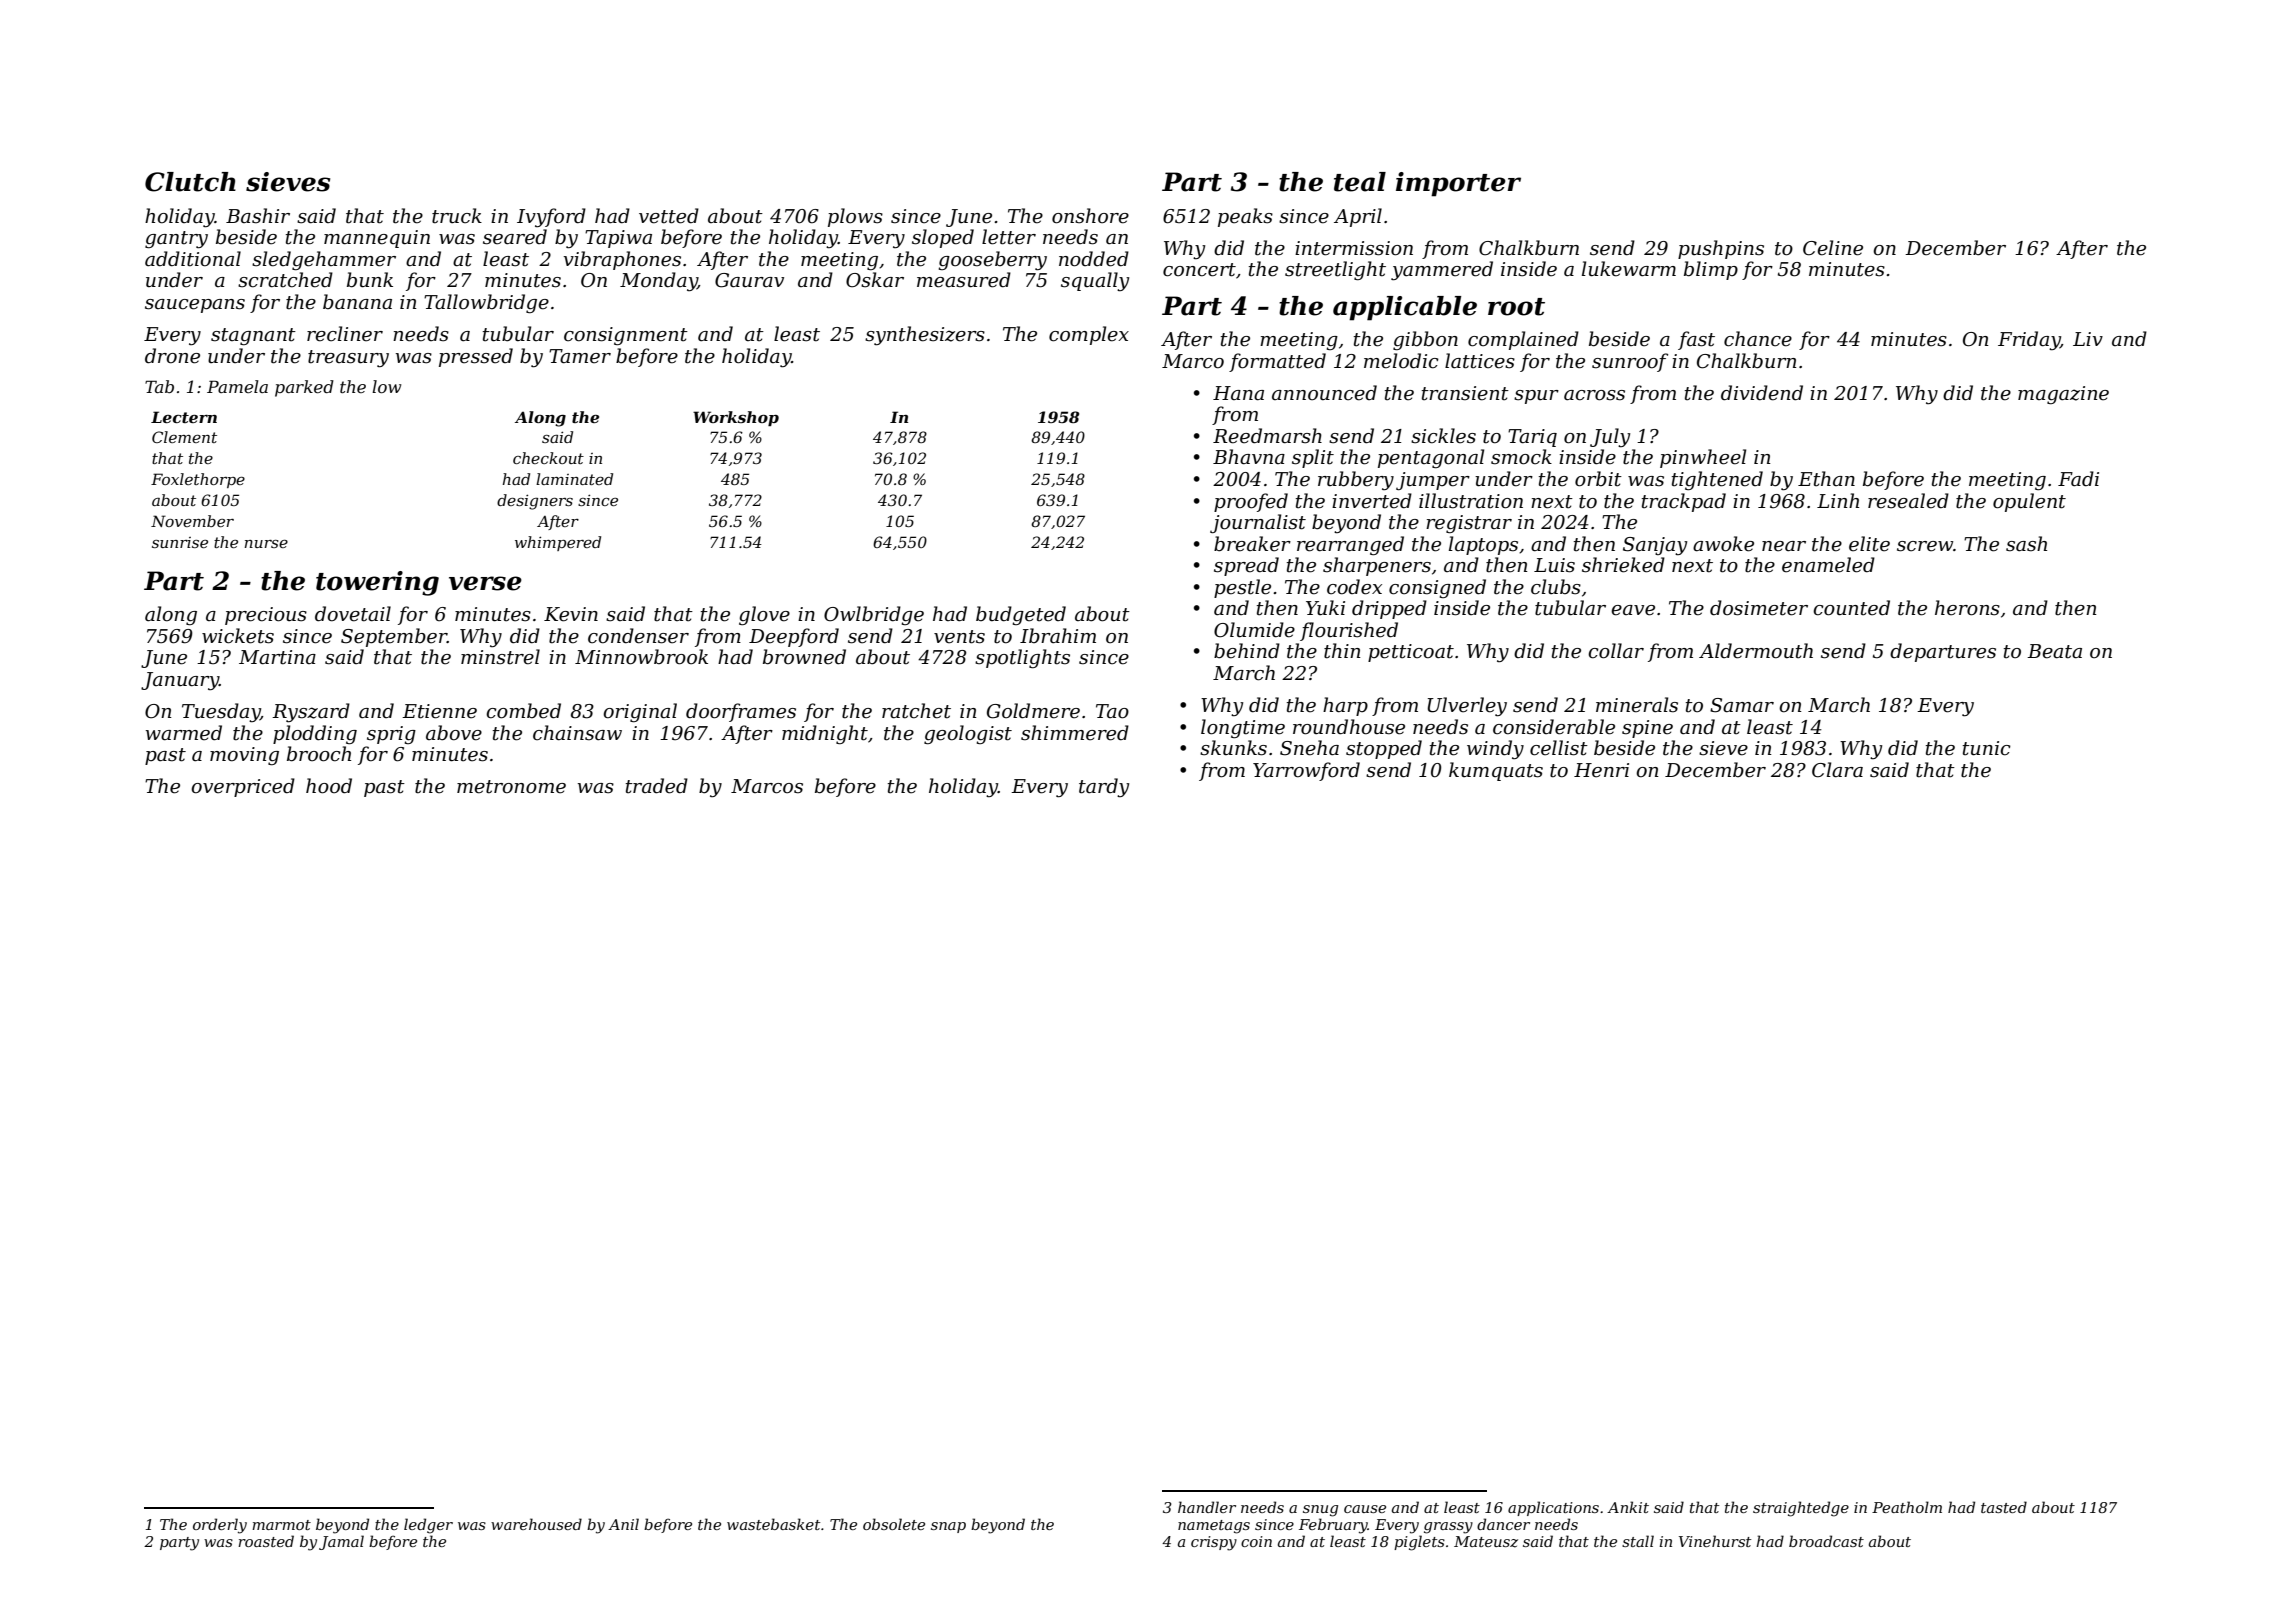 The image size is (2292, 1620). What do you see at coordinates (1207, 1507) in the image?
I see `handler` at bounding box center [1207, 1507].
